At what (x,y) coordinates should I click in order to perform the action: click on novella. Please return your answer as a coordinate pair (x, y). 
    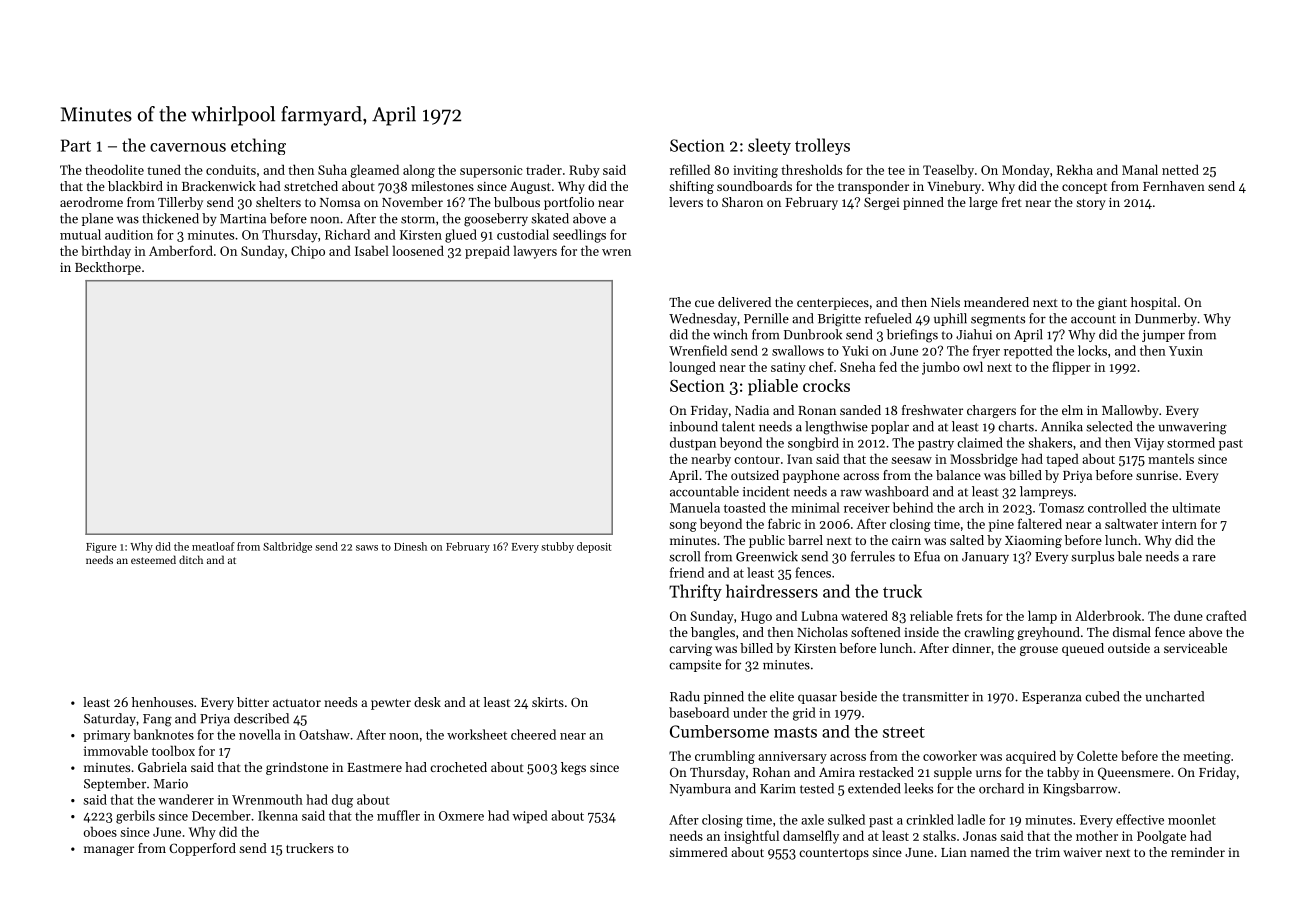
    Looking at the image, I should click on (260, 734).
